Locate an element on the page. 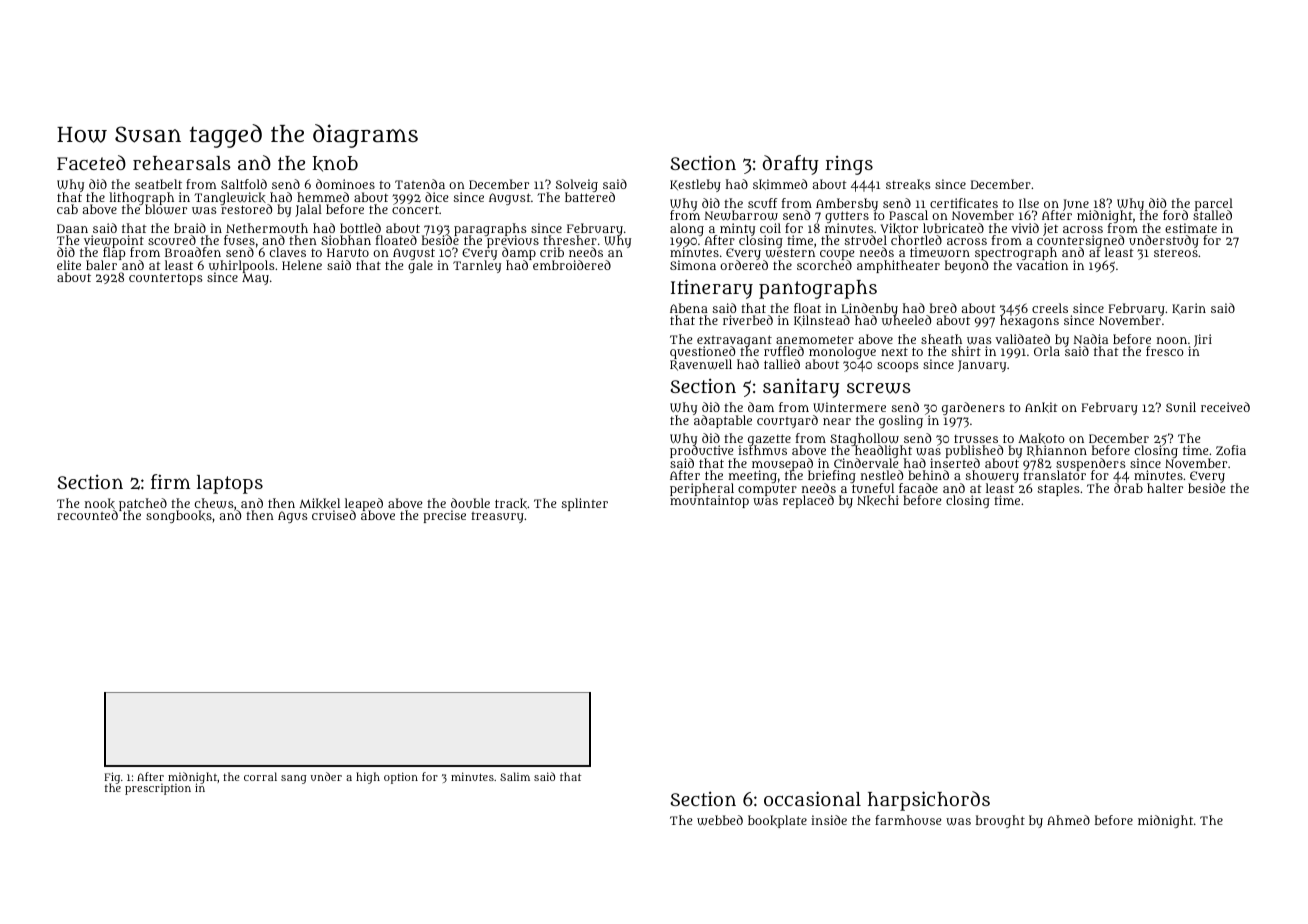 The image size is (1308, 924). replaced is located at coordinates (808, 501).
